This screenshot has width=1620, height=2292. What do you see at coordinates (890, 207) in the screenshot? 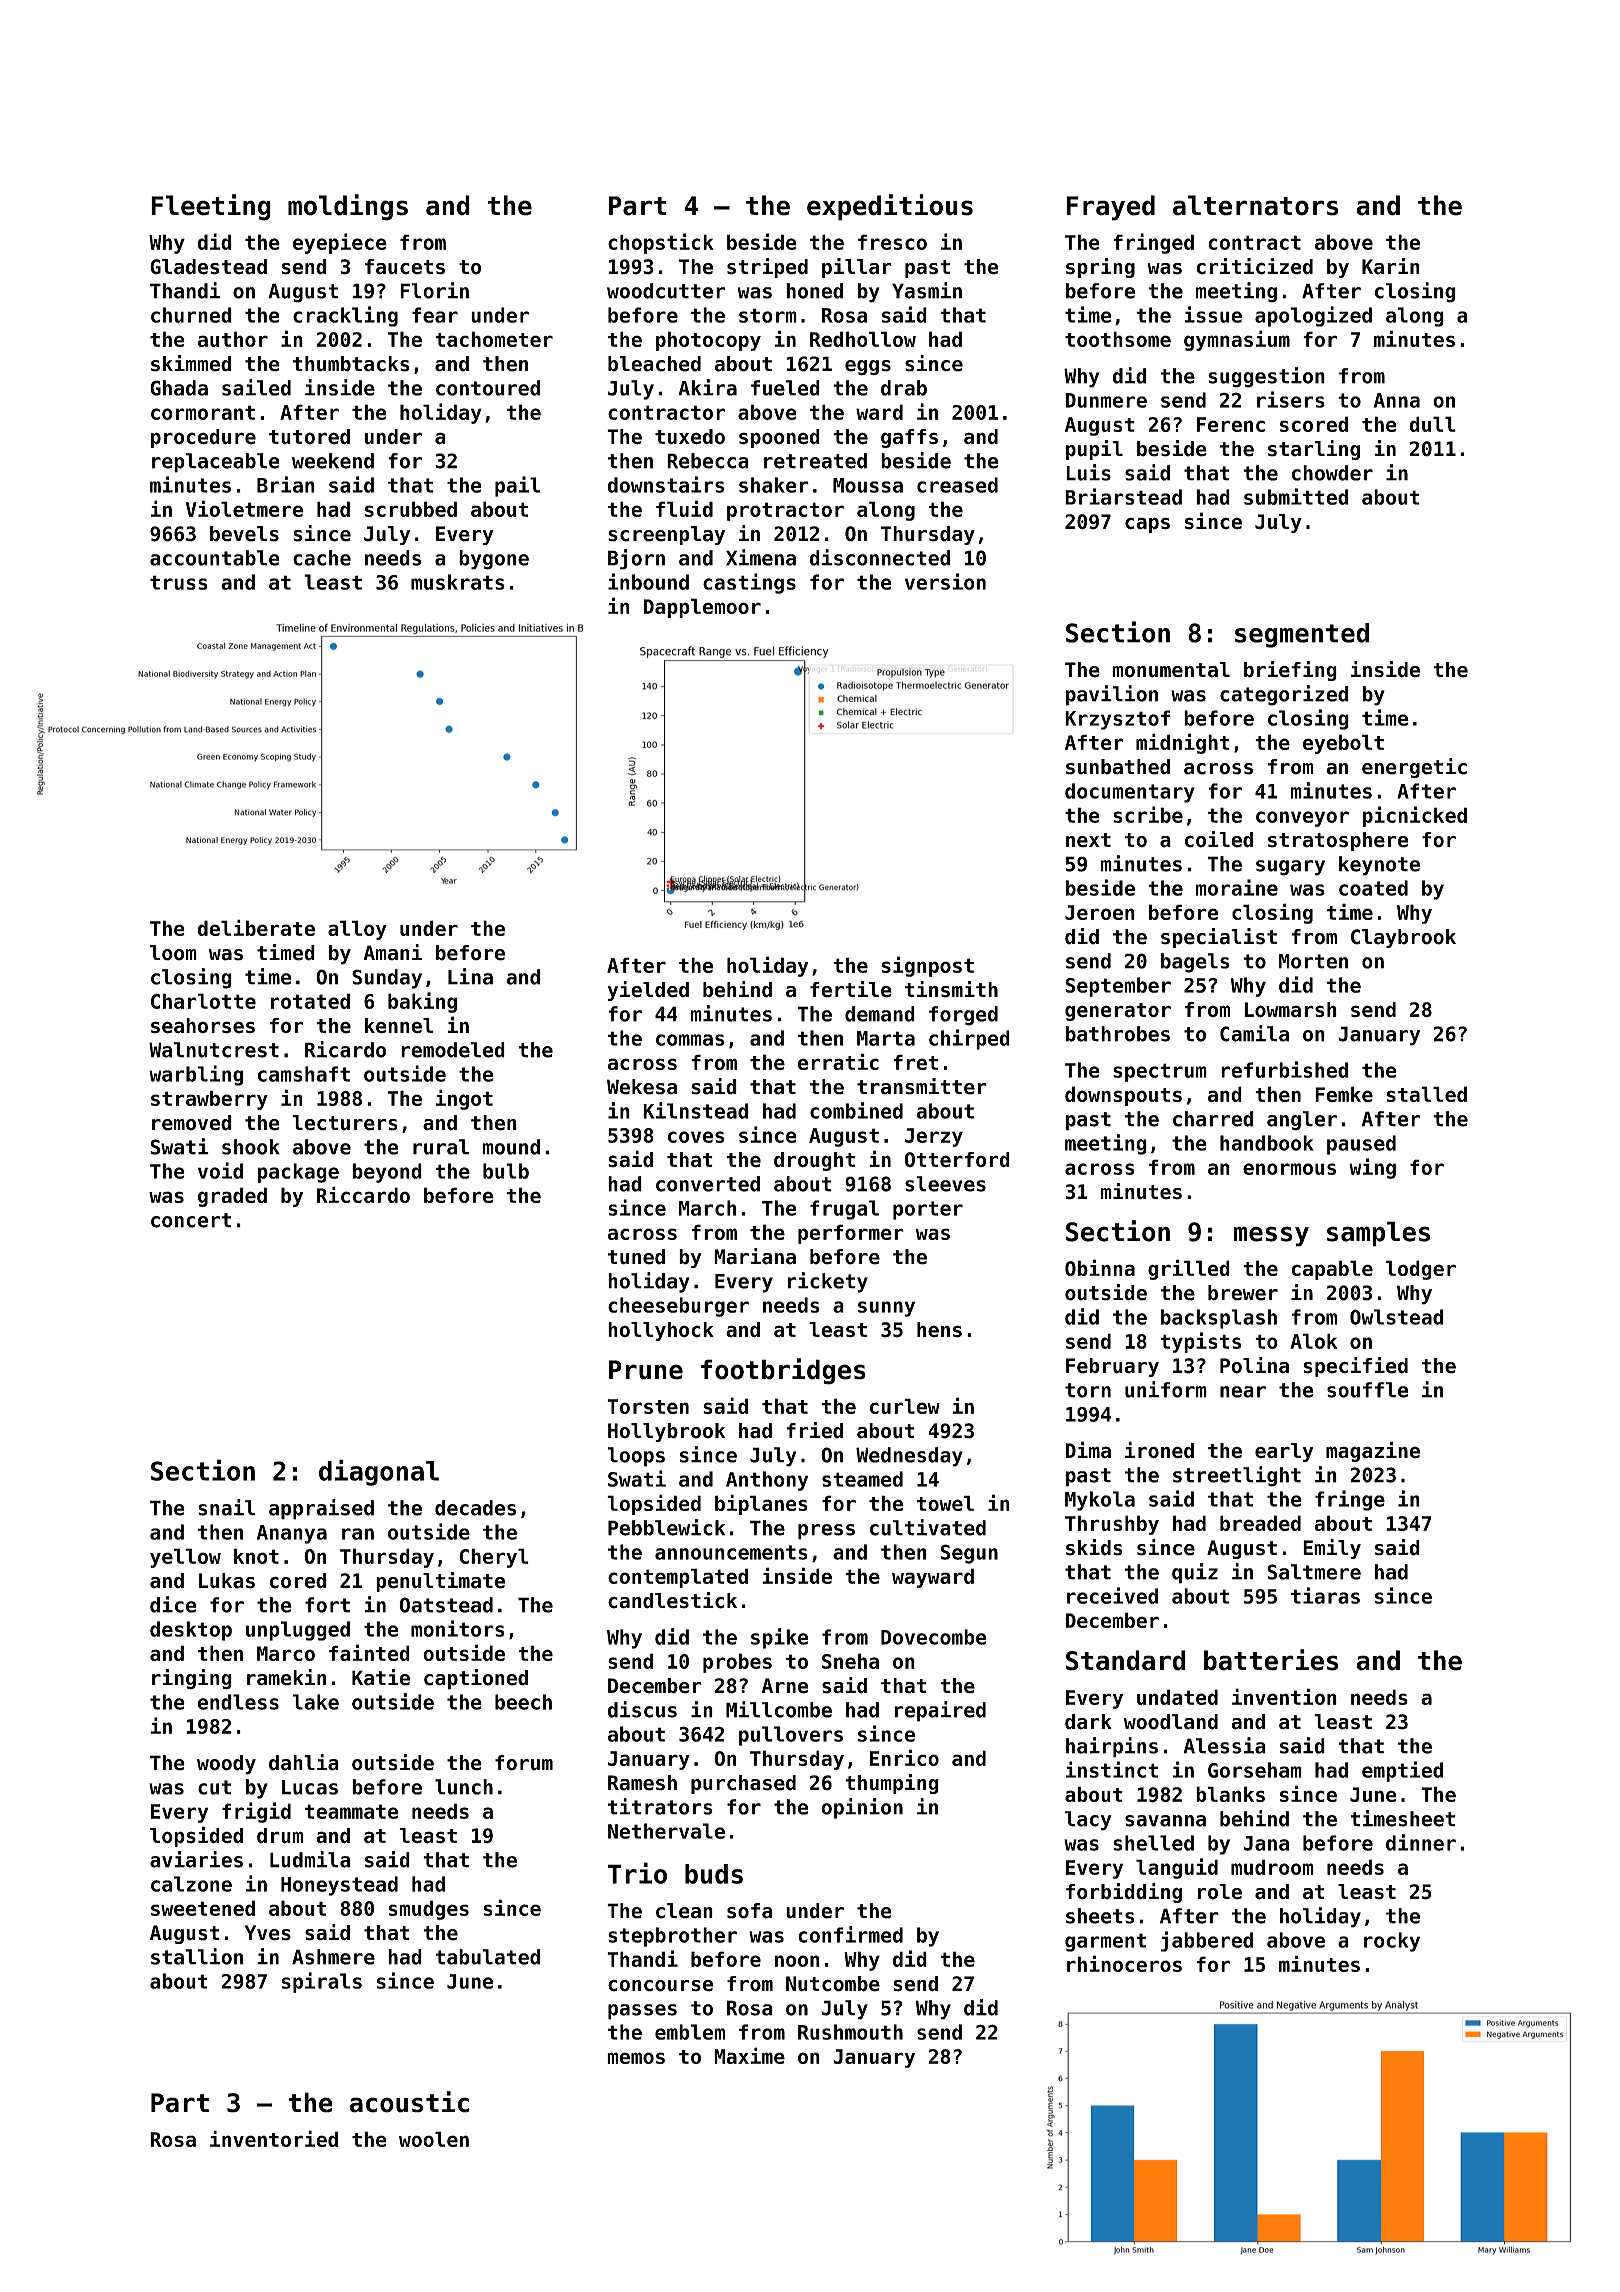
I see `expeditious` at bounding box center [890, 207].
